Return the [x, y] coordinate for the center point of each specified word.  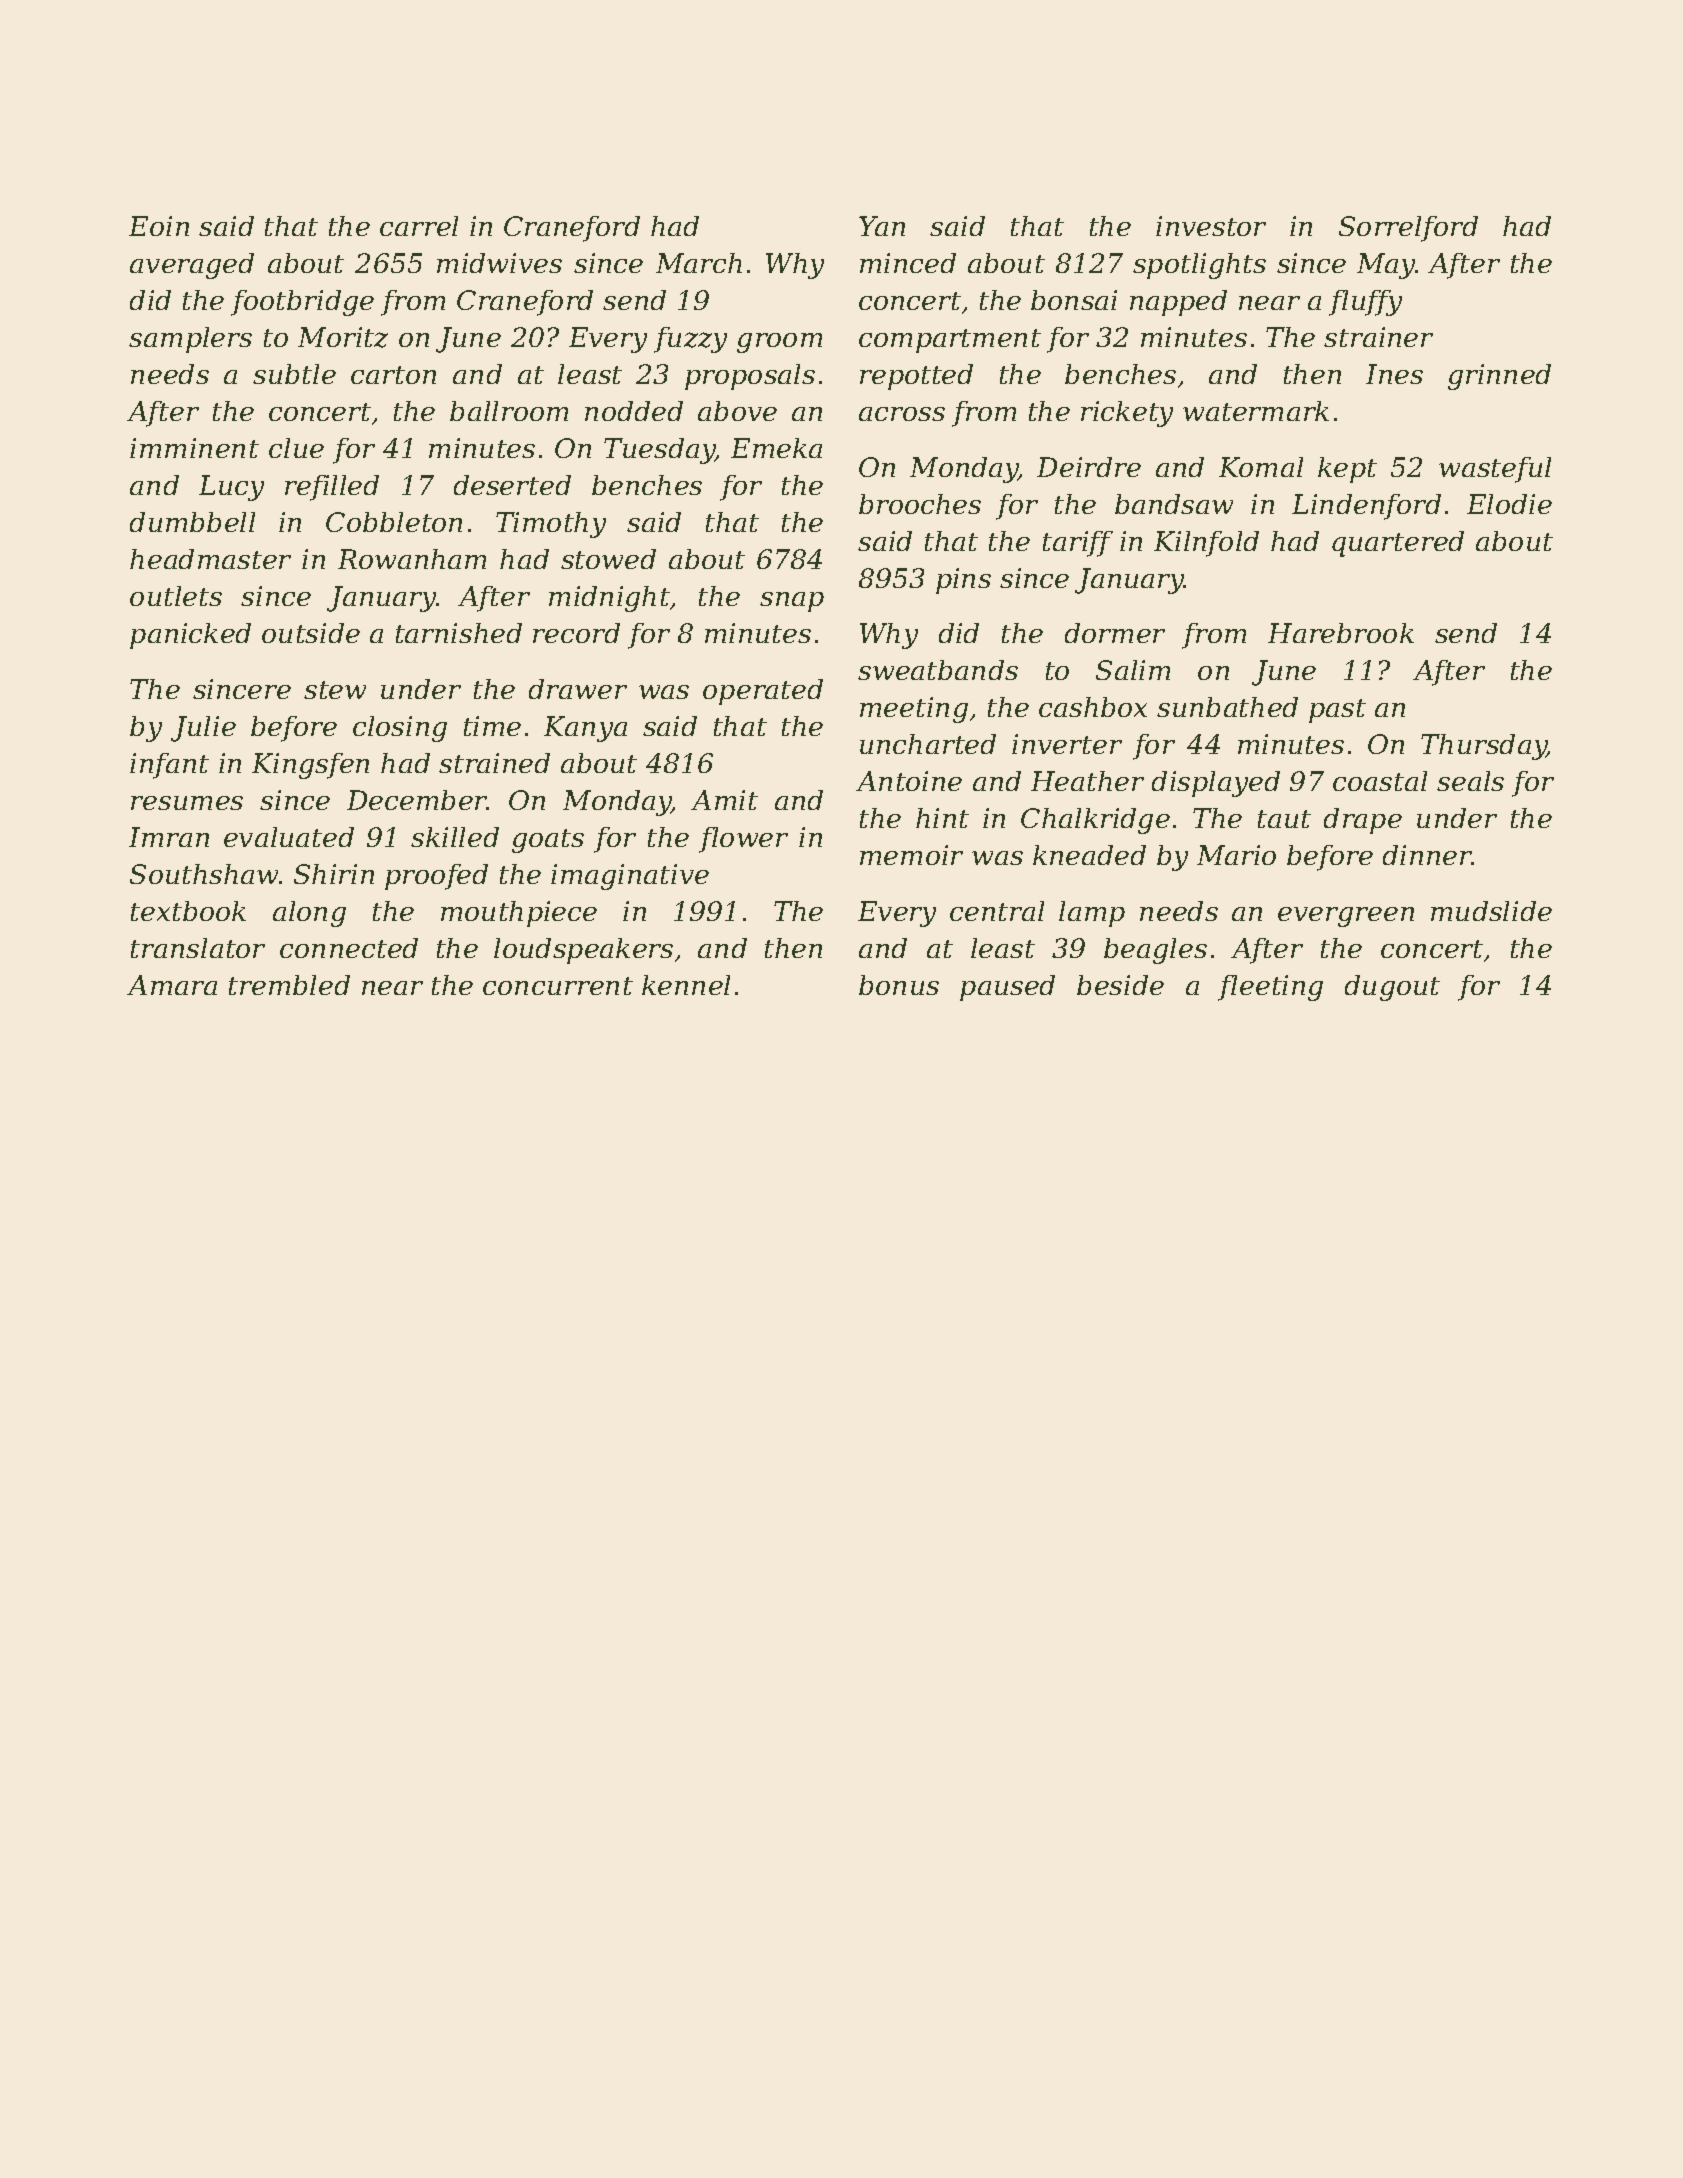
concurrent [558, 986]
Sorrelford [1408, 229]
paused [1007, 988]
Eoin [159, 226]
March [699, 263]
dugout [1392, 988]
